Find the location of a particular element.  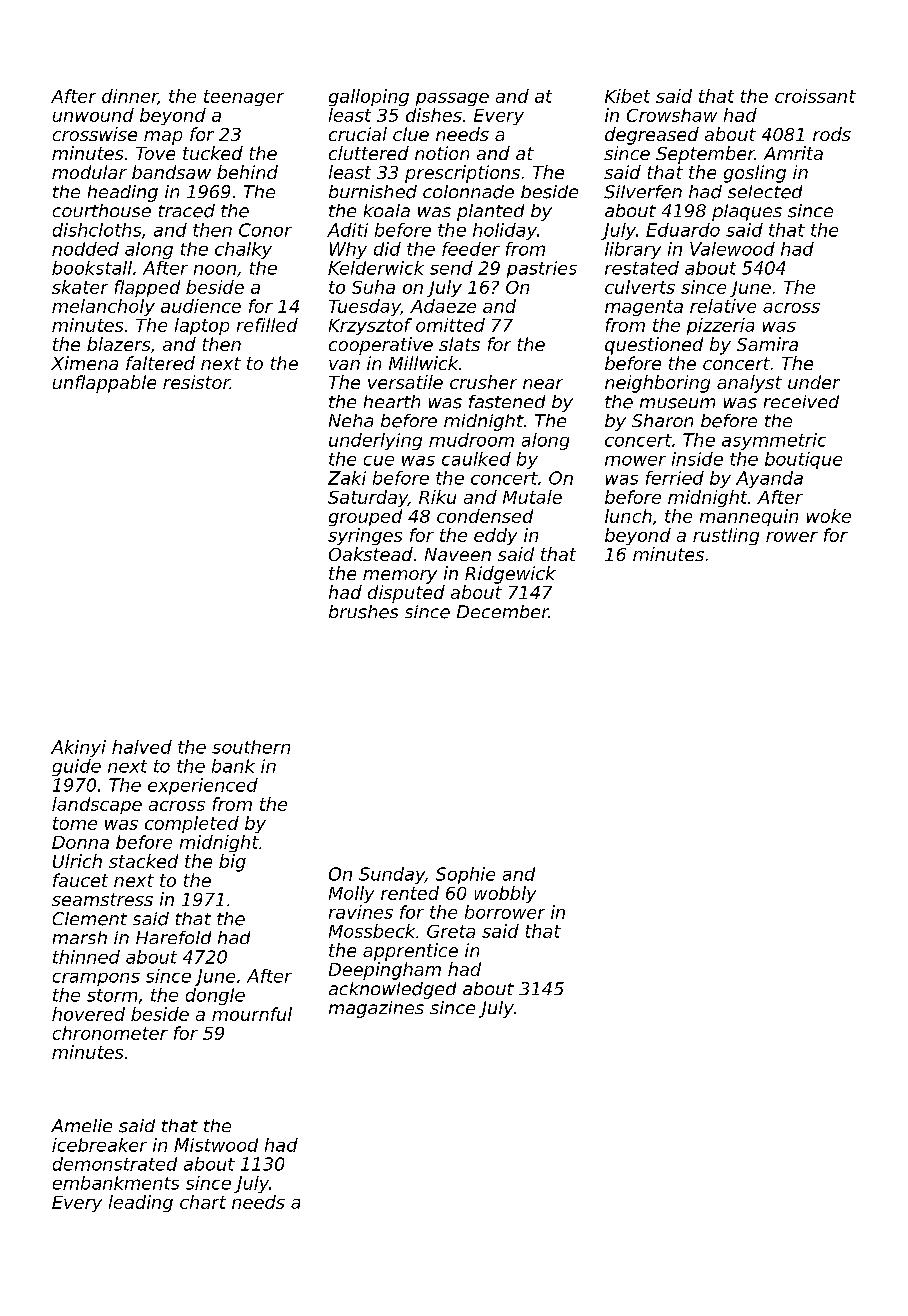

Kibet is located at coordinates (627, 96).
